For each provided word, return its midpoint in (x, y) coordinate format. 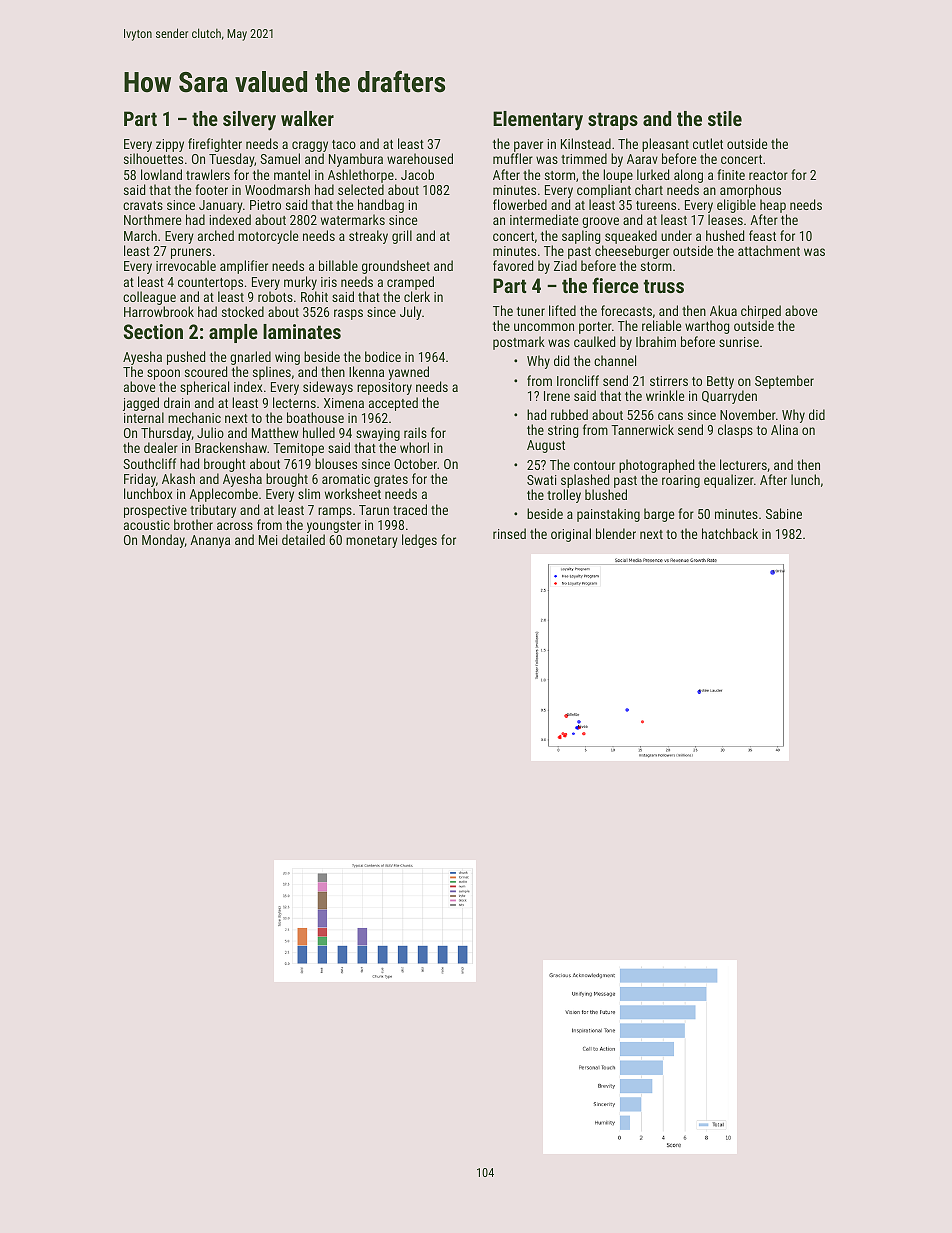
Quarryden (729, 397)
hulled (319, 432)
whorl (414, 448)
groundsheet (396, 267)
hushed (725, 235)
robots (275, 296)
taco (344, 144)
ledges (419, 541)
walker (307, 118)
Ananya (210, 541)
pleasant (665, 145)
